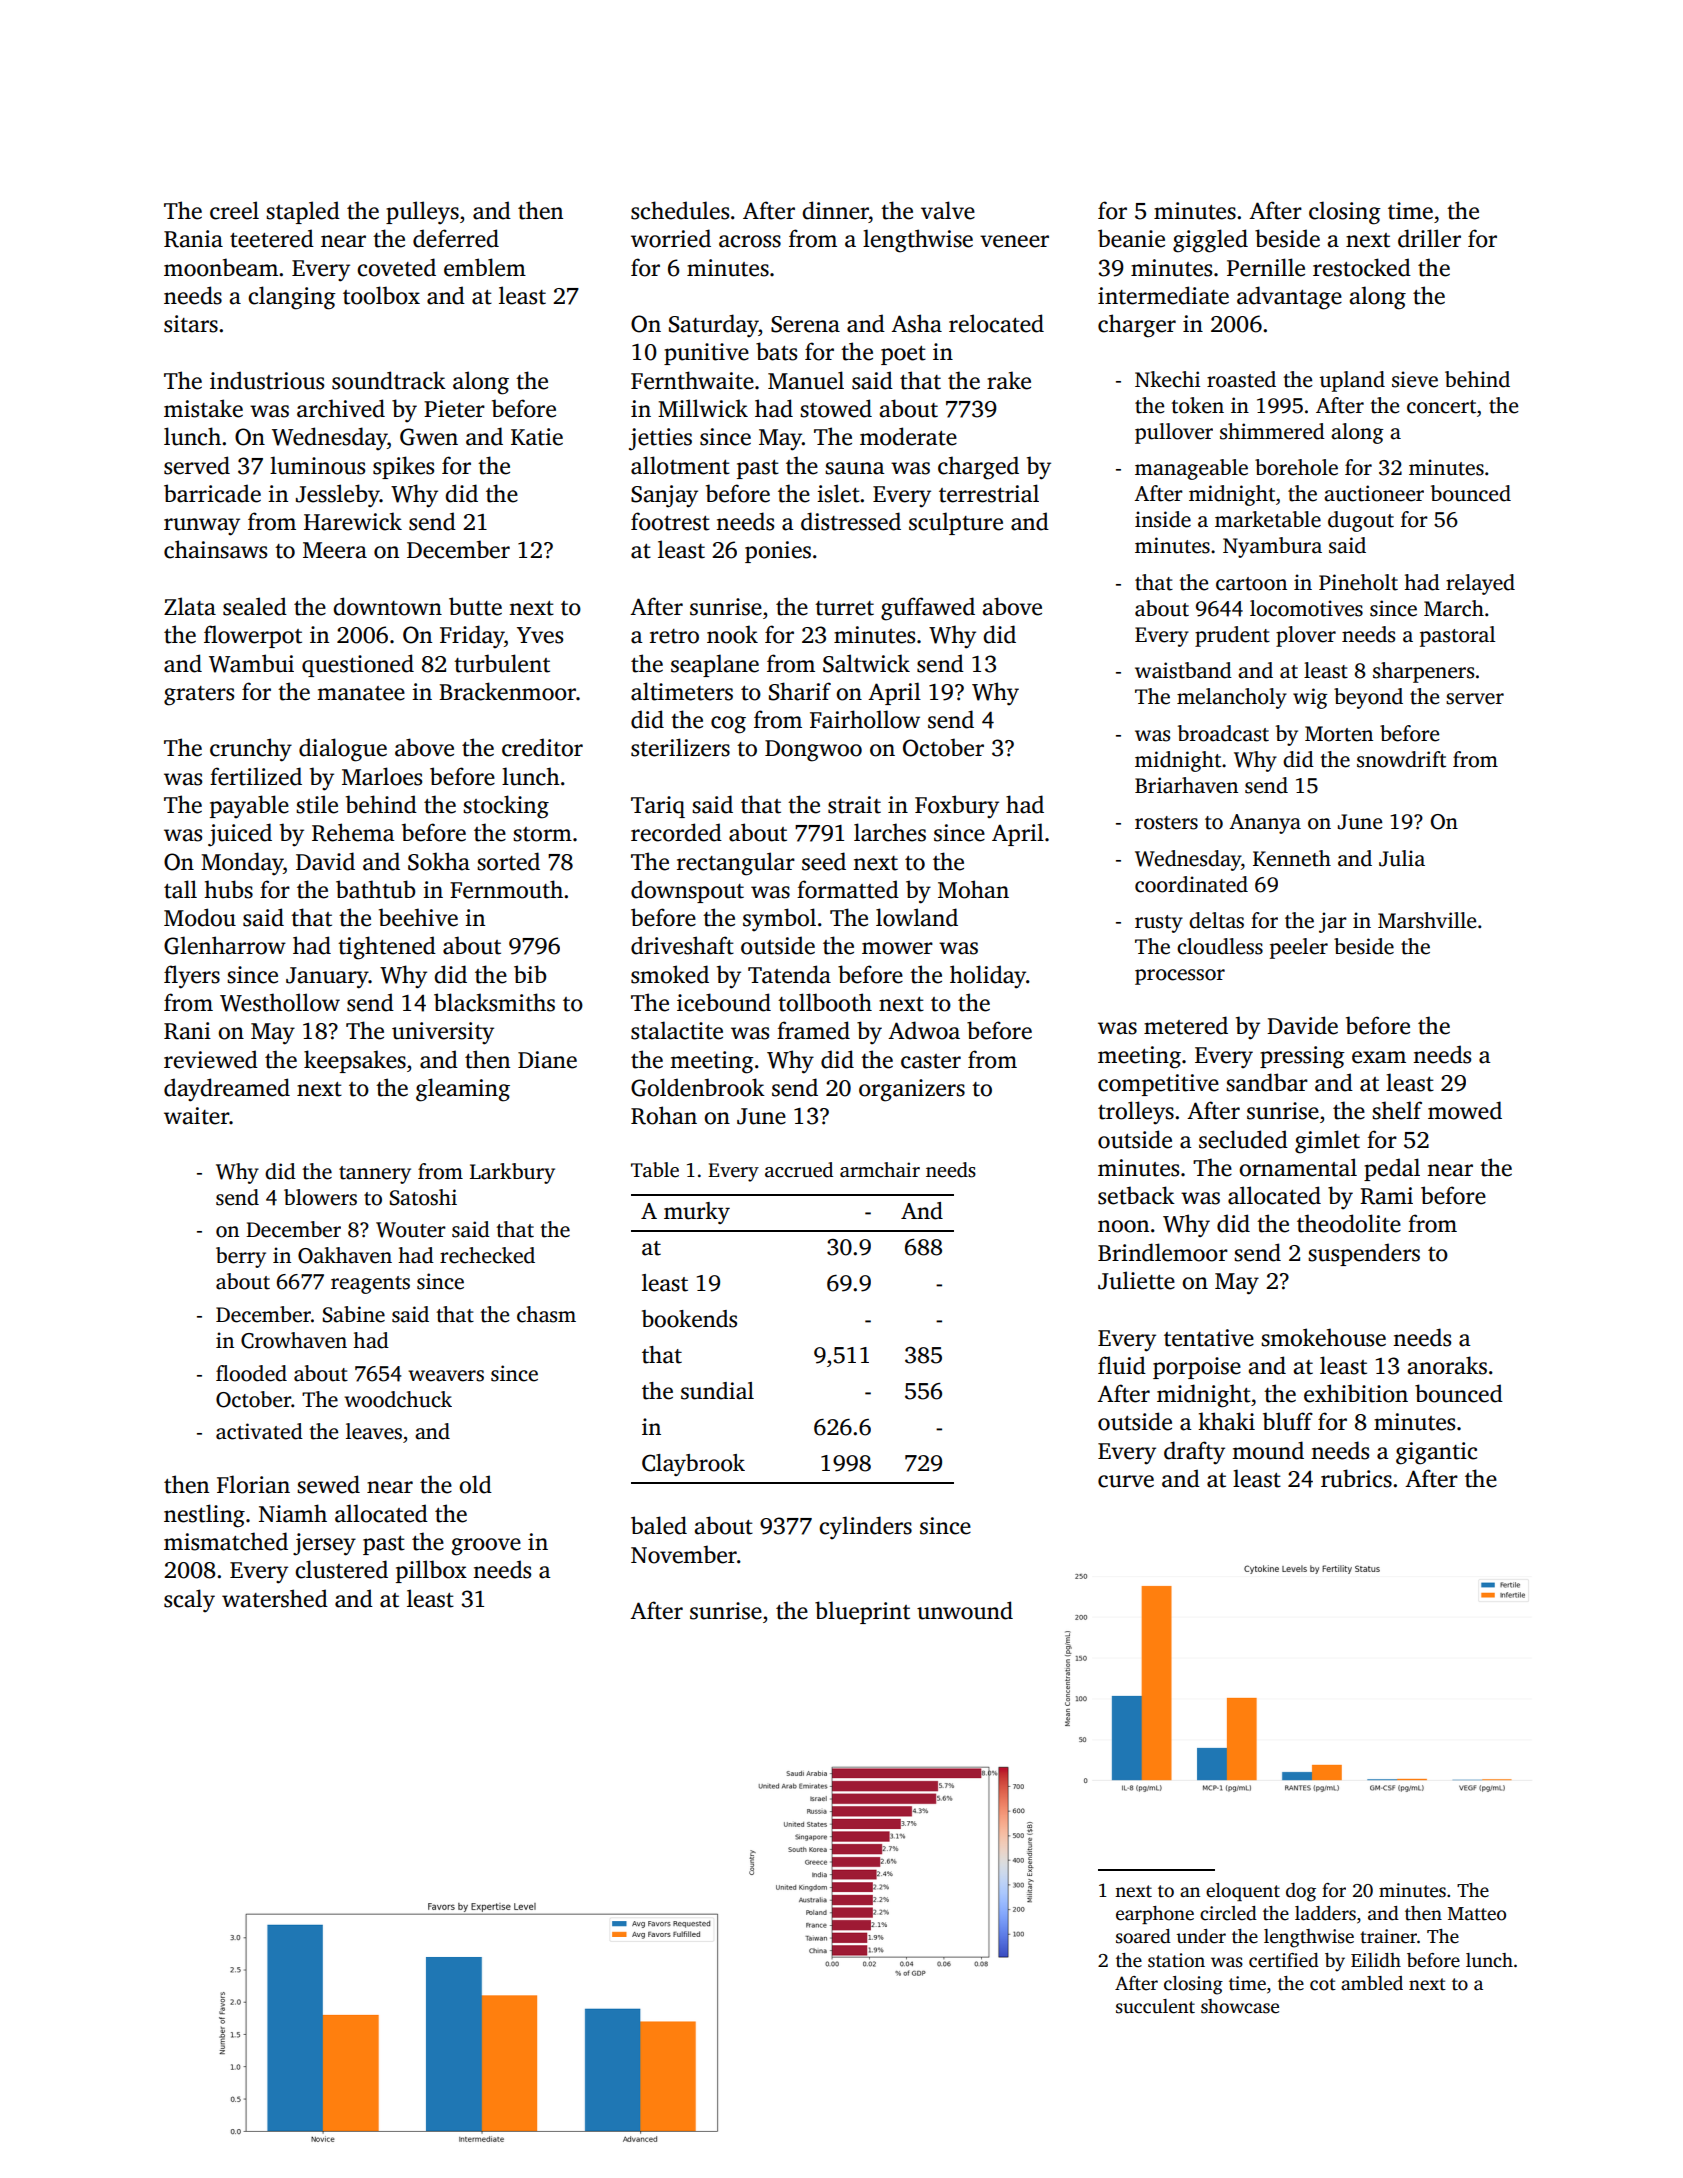 Image resolution: width=1683 pixels, height=2178 pixels. Describe the element at coordinates (965, 1610) in the screenshot. I see `unwound` at that location.
